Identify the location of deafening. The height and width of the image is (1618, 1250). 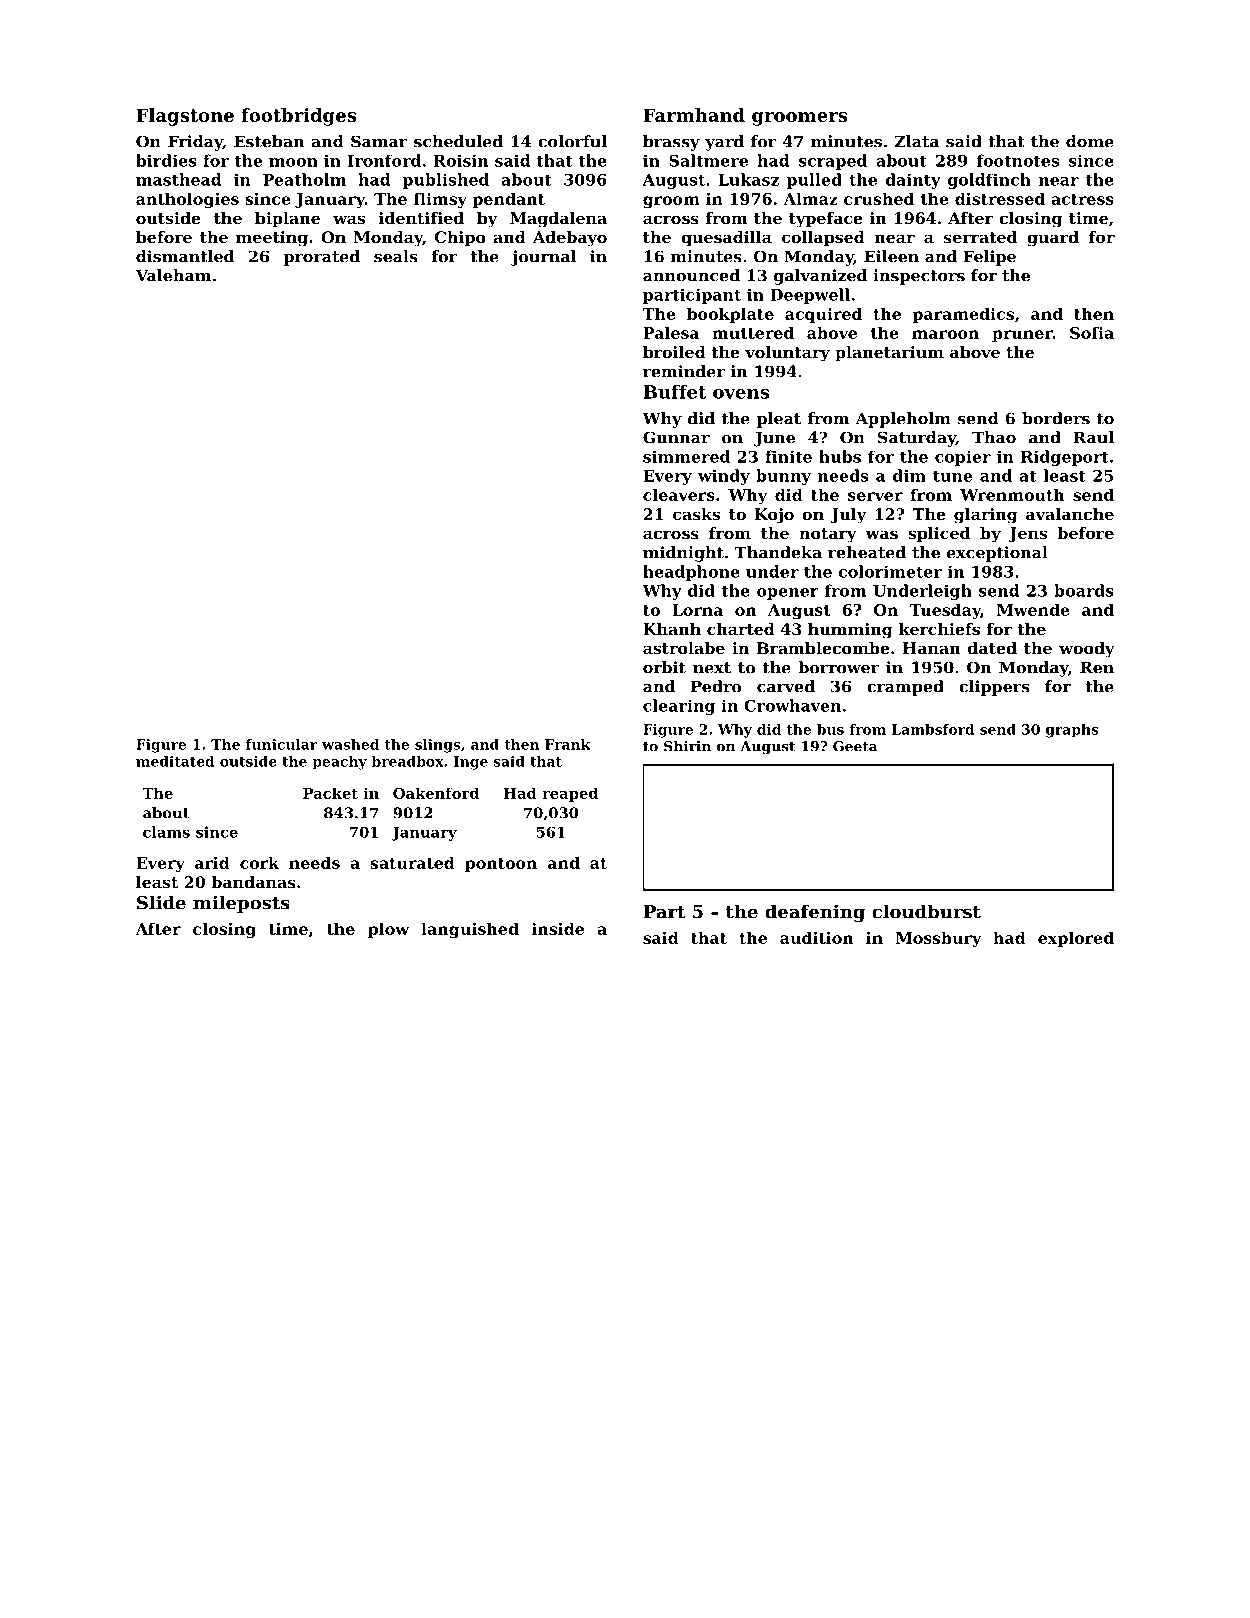
(815, 913).
